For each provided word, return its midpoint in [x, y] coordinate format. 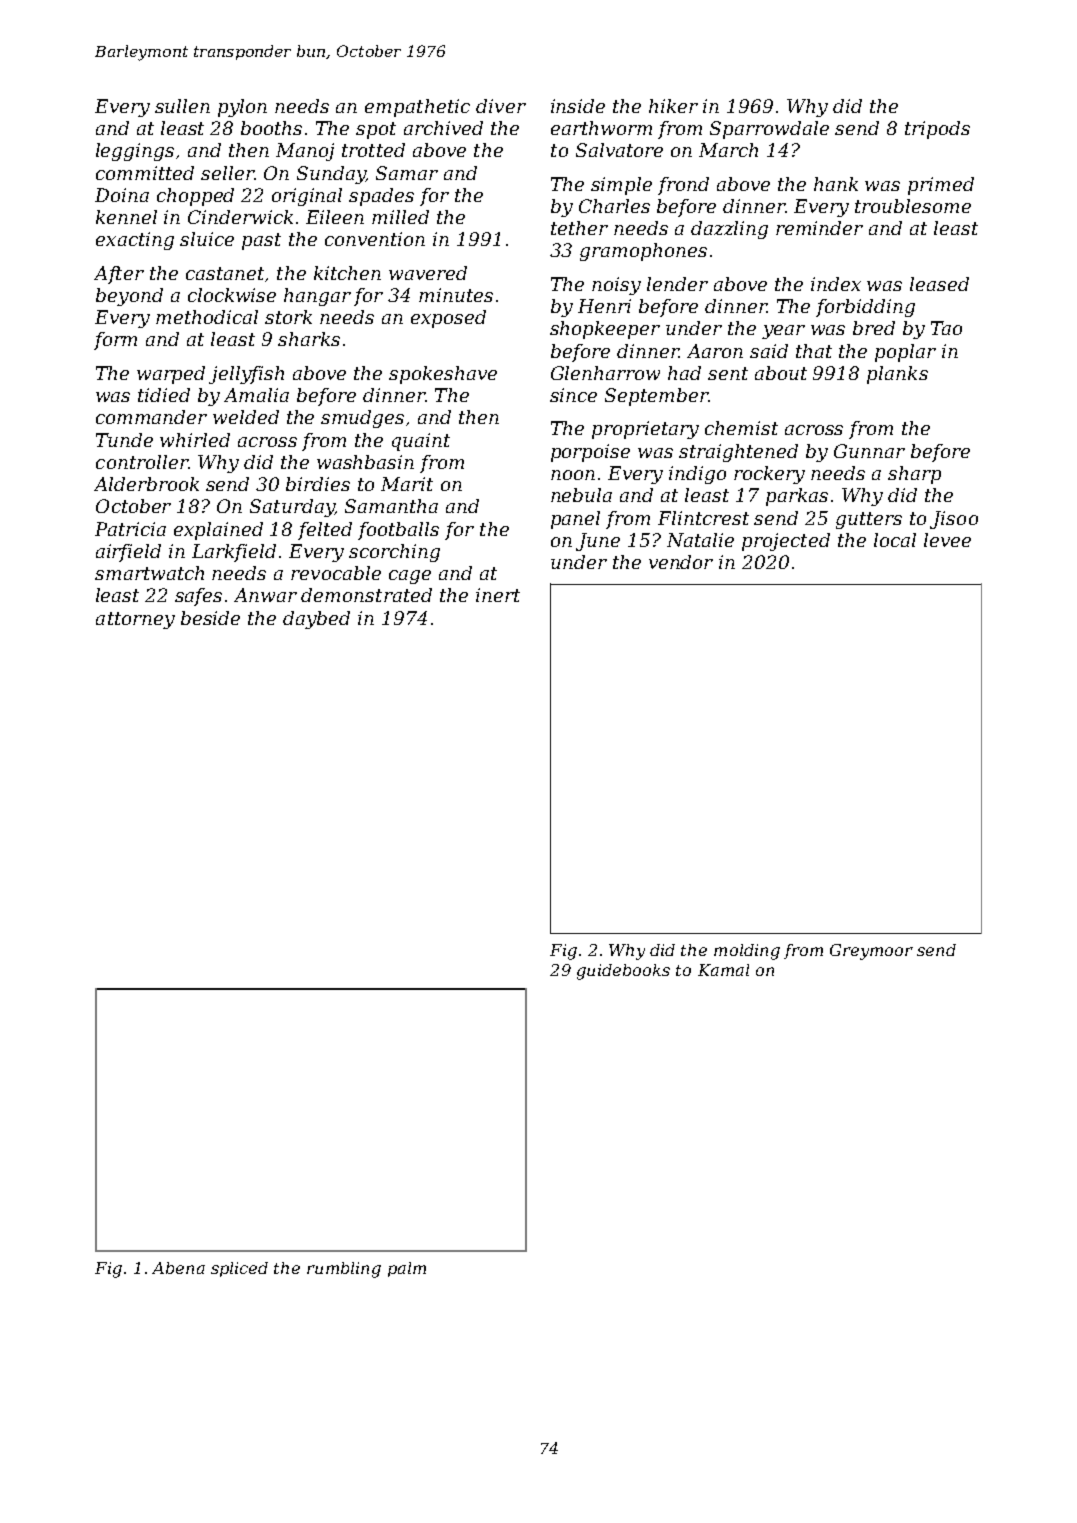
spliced [239, 1269]
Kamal [723, 970]
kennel [126, 217]
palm [407, 1269]
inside [578, 106]
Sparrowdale [769, 130]
